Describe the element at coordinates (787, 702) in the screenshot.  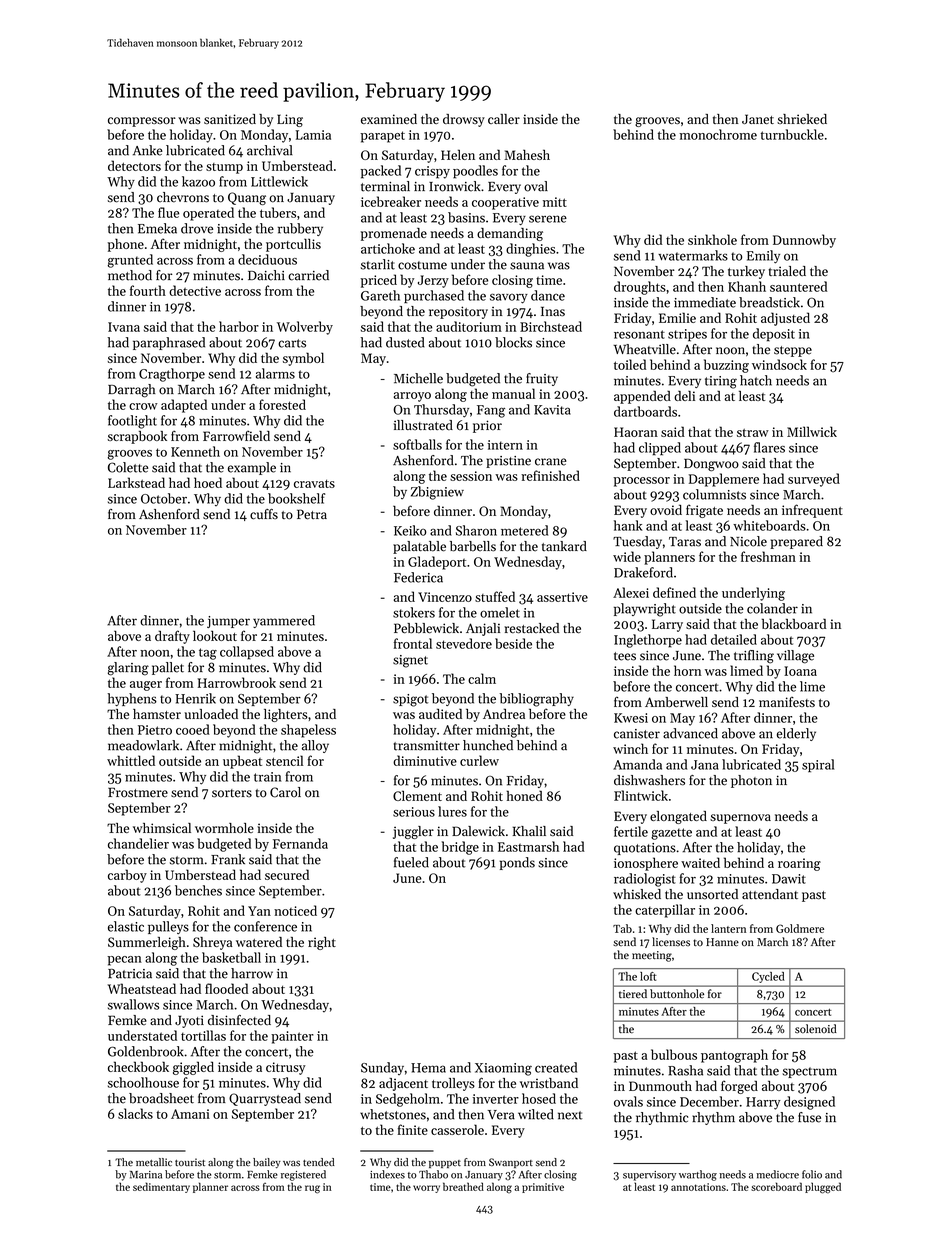
I see `manifests` at that location.
